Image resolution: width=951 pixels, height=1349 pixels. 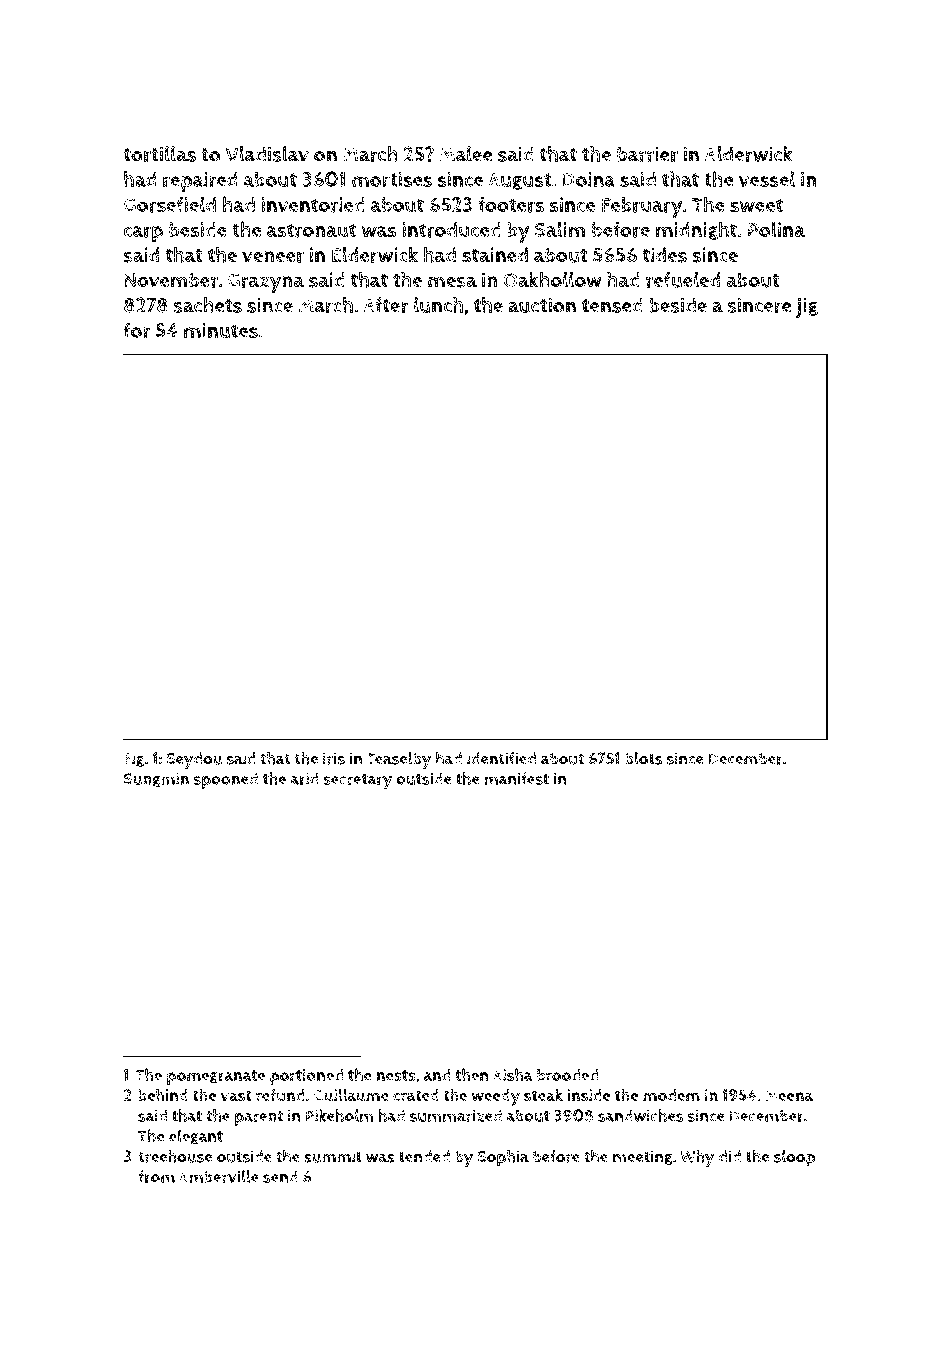 What do you see at coordinates (194, 760) in the page?
I see `Seydou` at bounding box center [194, 760].
